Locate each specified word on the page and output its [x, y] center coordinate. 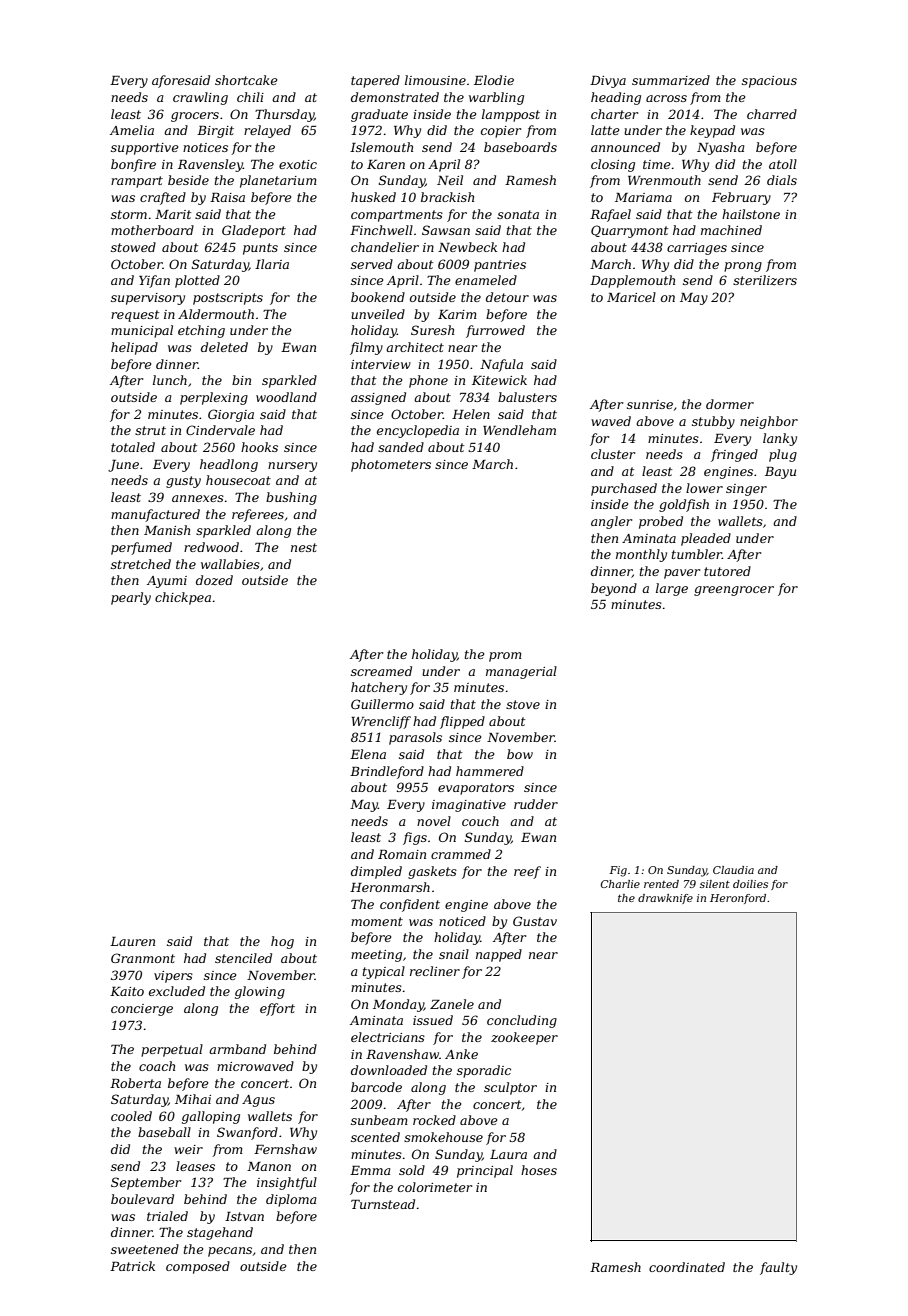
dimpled [376, 872]
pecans [230, 1252]
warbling [496, 98]
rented [661, 884]
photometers [391, 465]
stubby [713, 422]
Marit [173, 214]
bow [520, 754]
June [123, 466]
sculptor [510, 1088]
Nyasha [720, 148]
